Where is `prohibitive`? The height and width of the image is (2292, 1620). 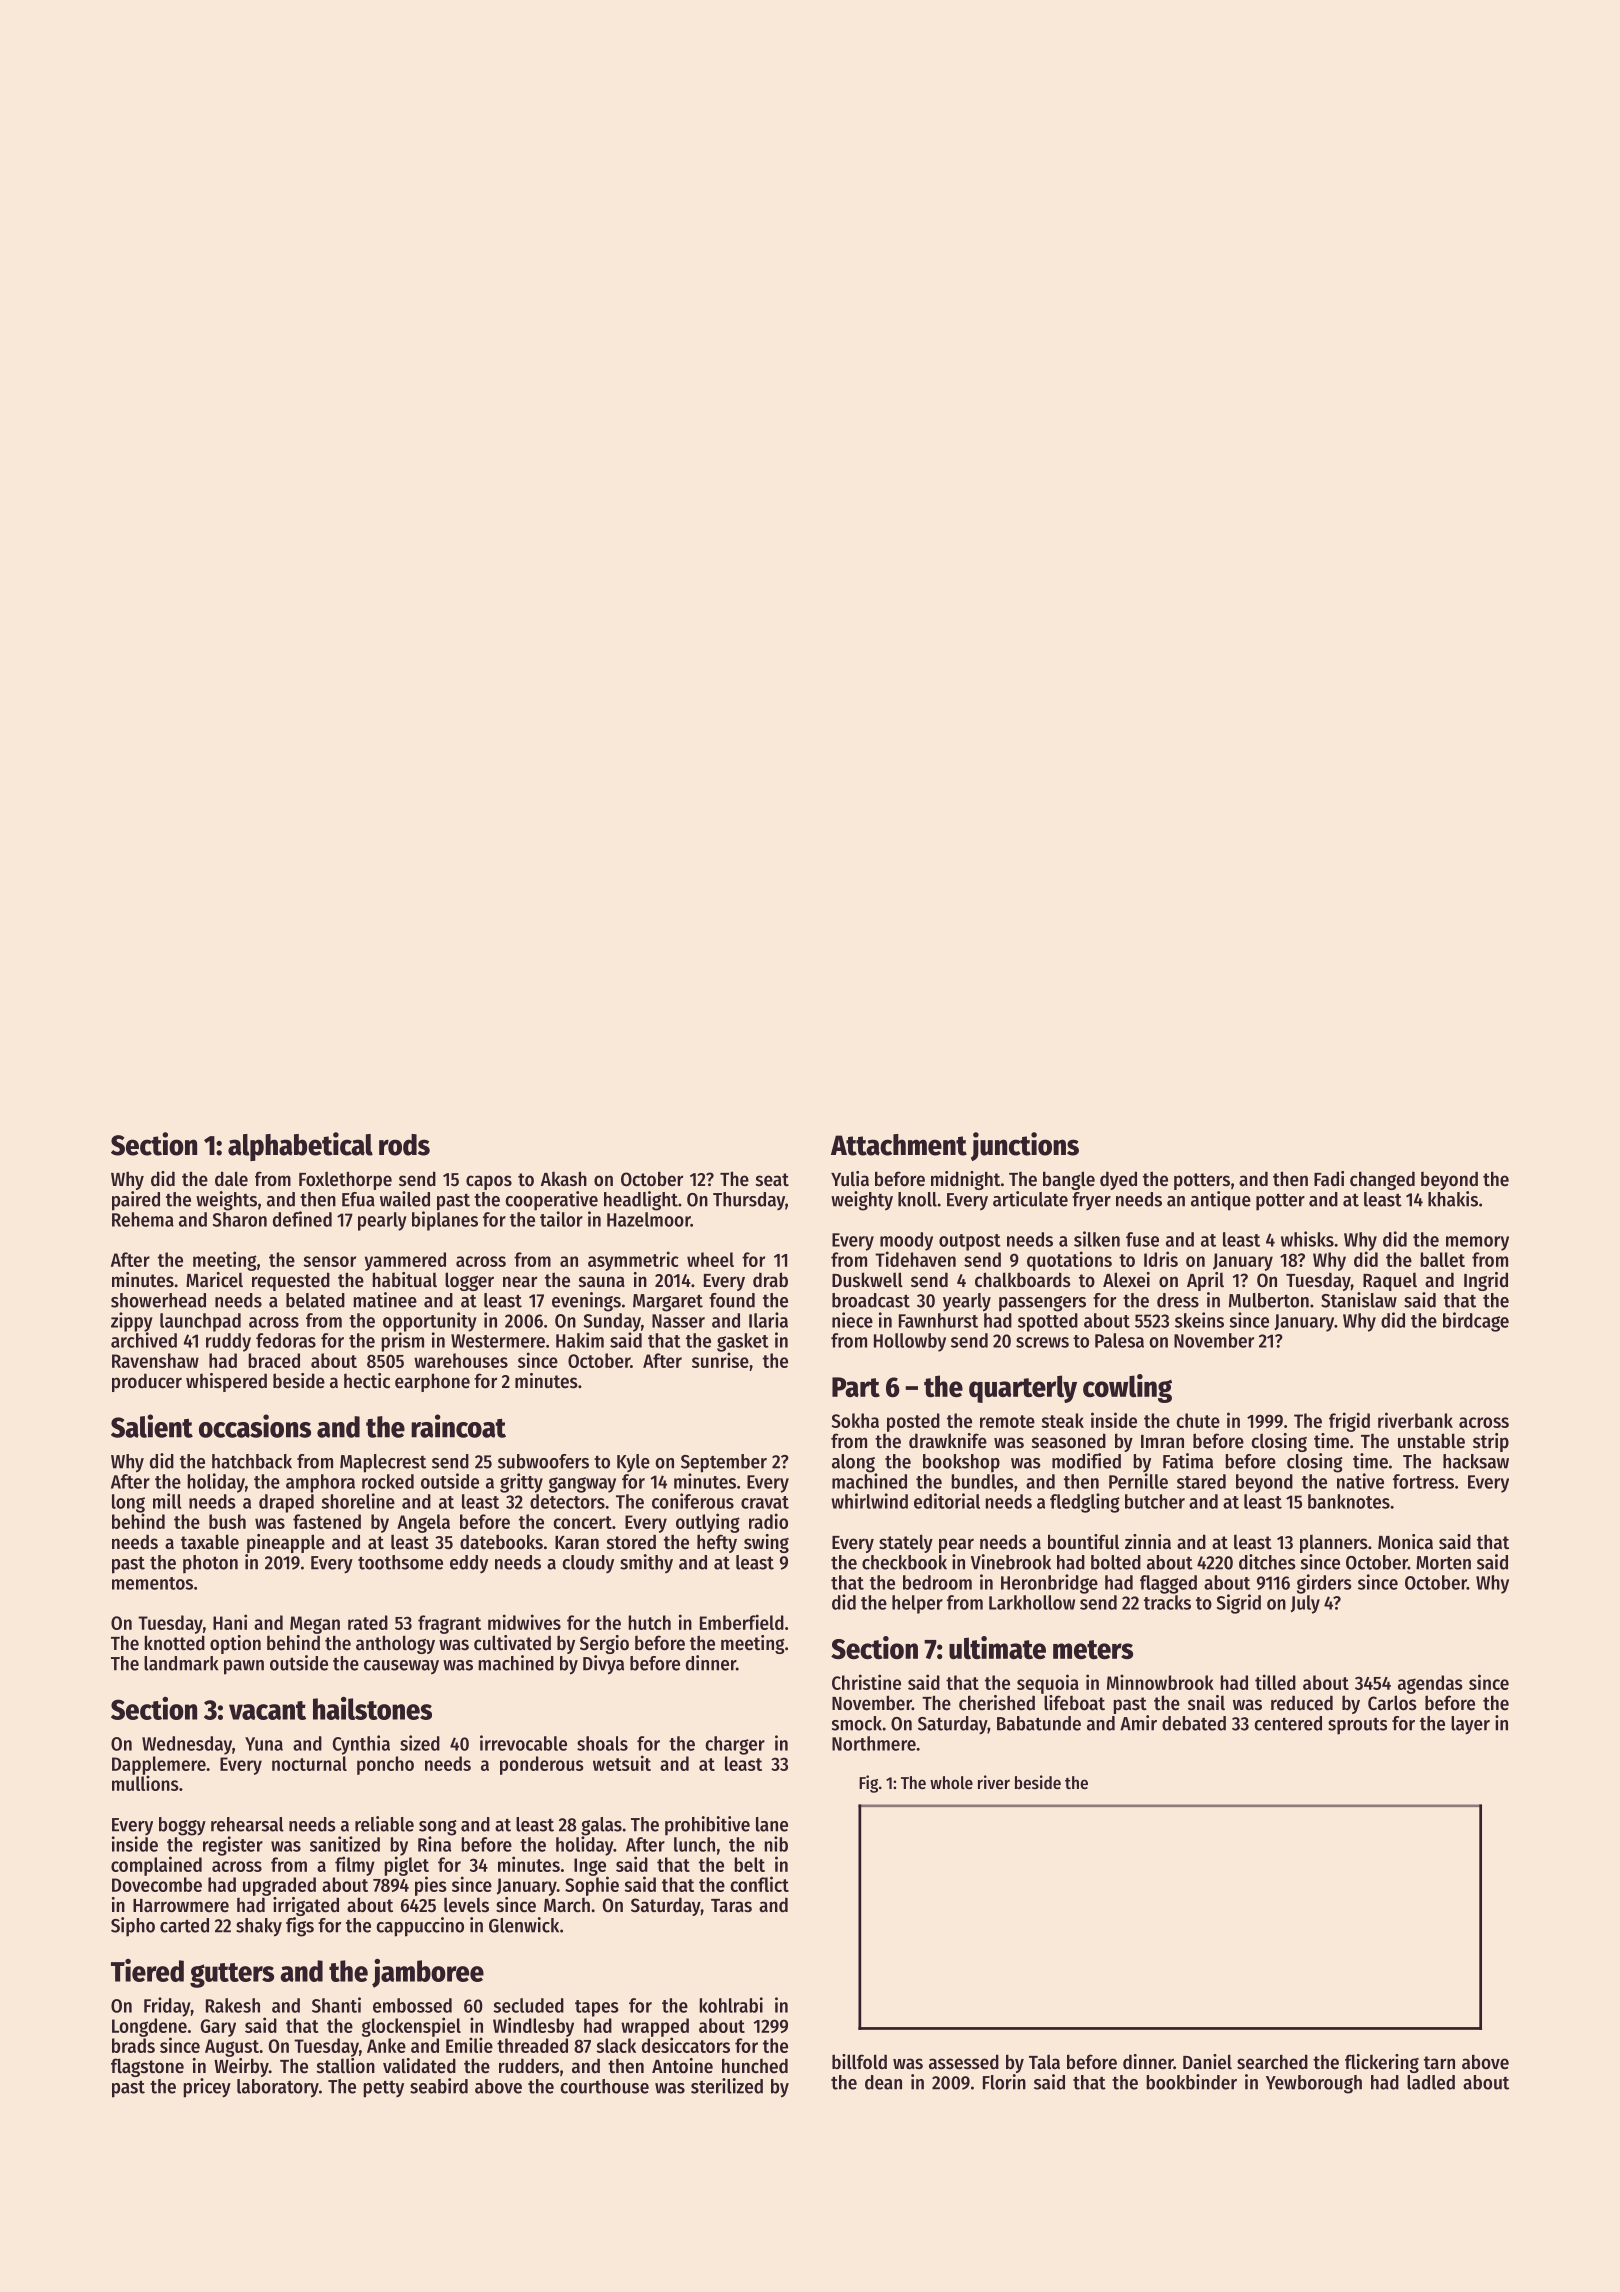 prohibitive is located at coordinates (707, 1826).
